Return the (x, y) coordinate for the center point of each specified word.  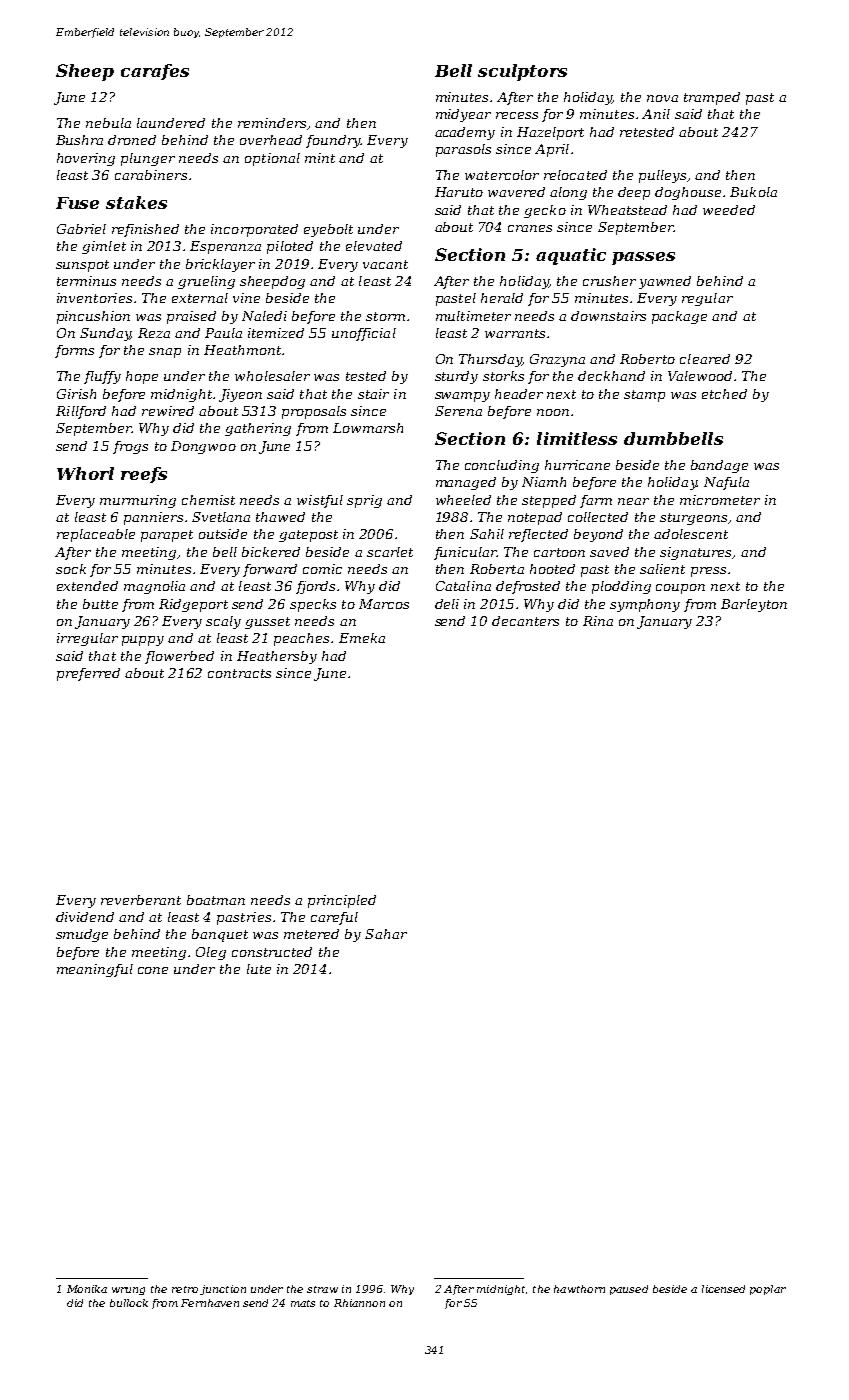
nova (662, 98)
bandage (719, 466)
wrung (128, 1291)
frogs (130, 447)
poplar (768, 1290)
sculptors (522, 72)
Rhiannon (359, 1303)
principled (342, 901)
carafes (155, 72)
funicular (465, 553)
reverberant (141, 900)
